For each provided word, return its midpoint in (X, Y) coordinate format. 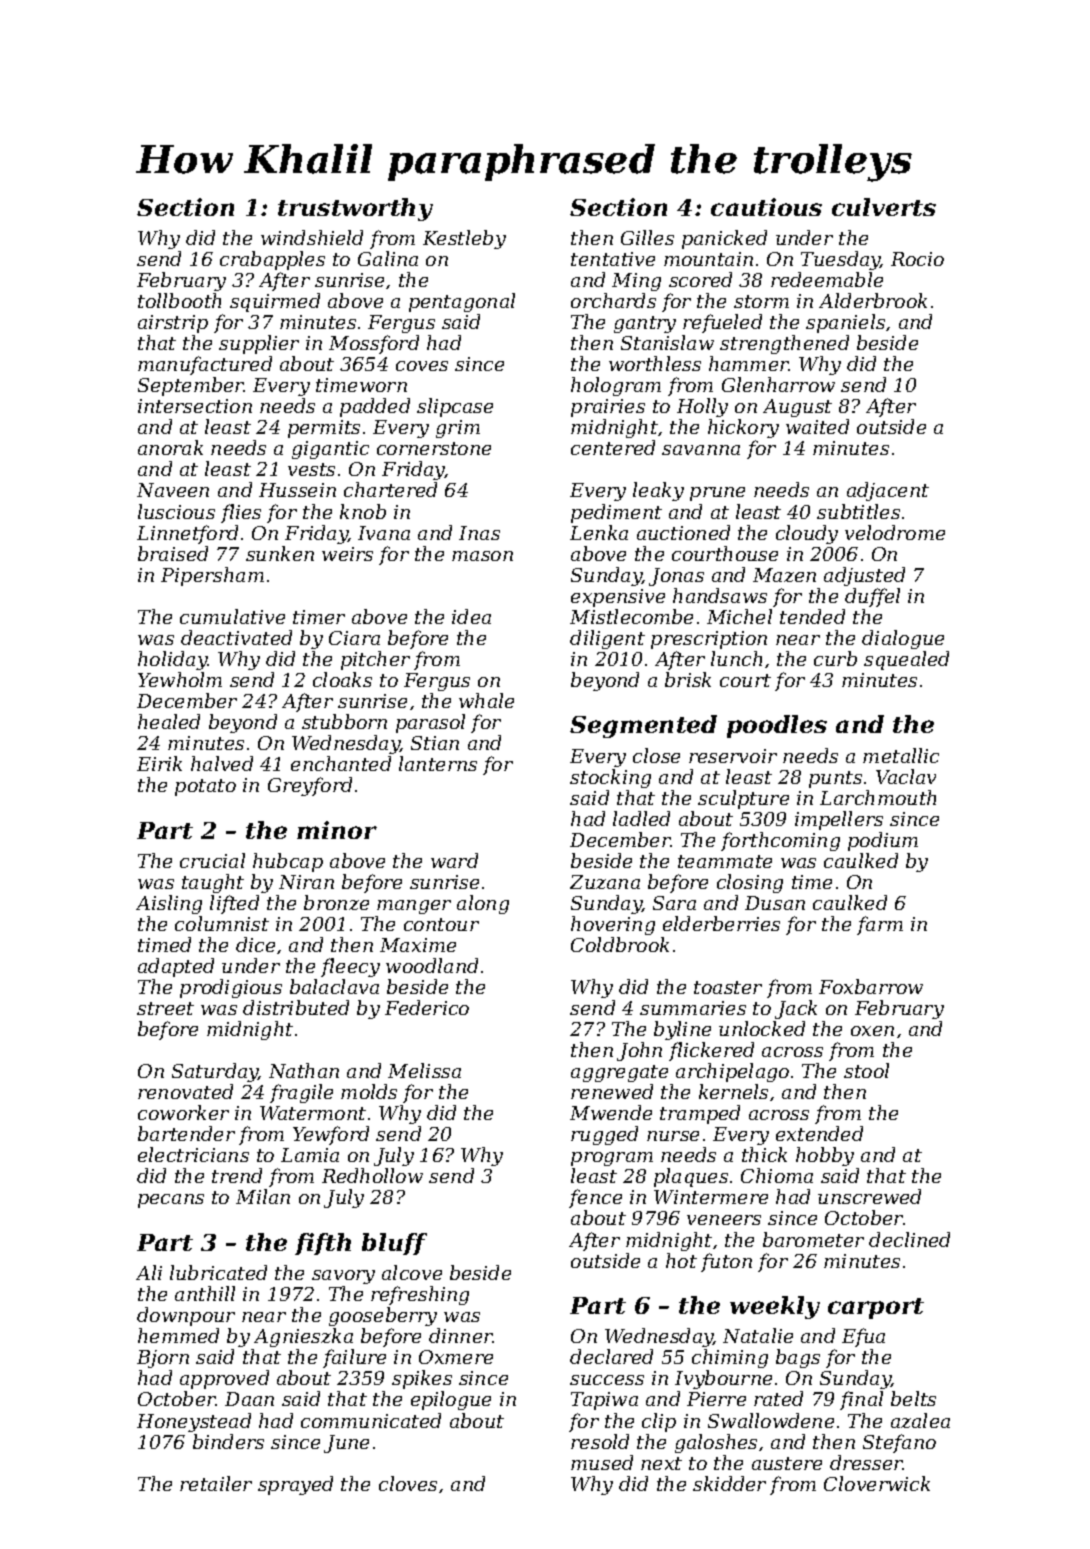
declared (611, 1356)
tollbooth (179, 300)
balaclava (334, 986)
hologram (616, 386)
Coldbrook (620, 944)
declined (909, 1239)
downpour (186, 1316)
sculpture (743, 799)
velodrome (895, 532)
